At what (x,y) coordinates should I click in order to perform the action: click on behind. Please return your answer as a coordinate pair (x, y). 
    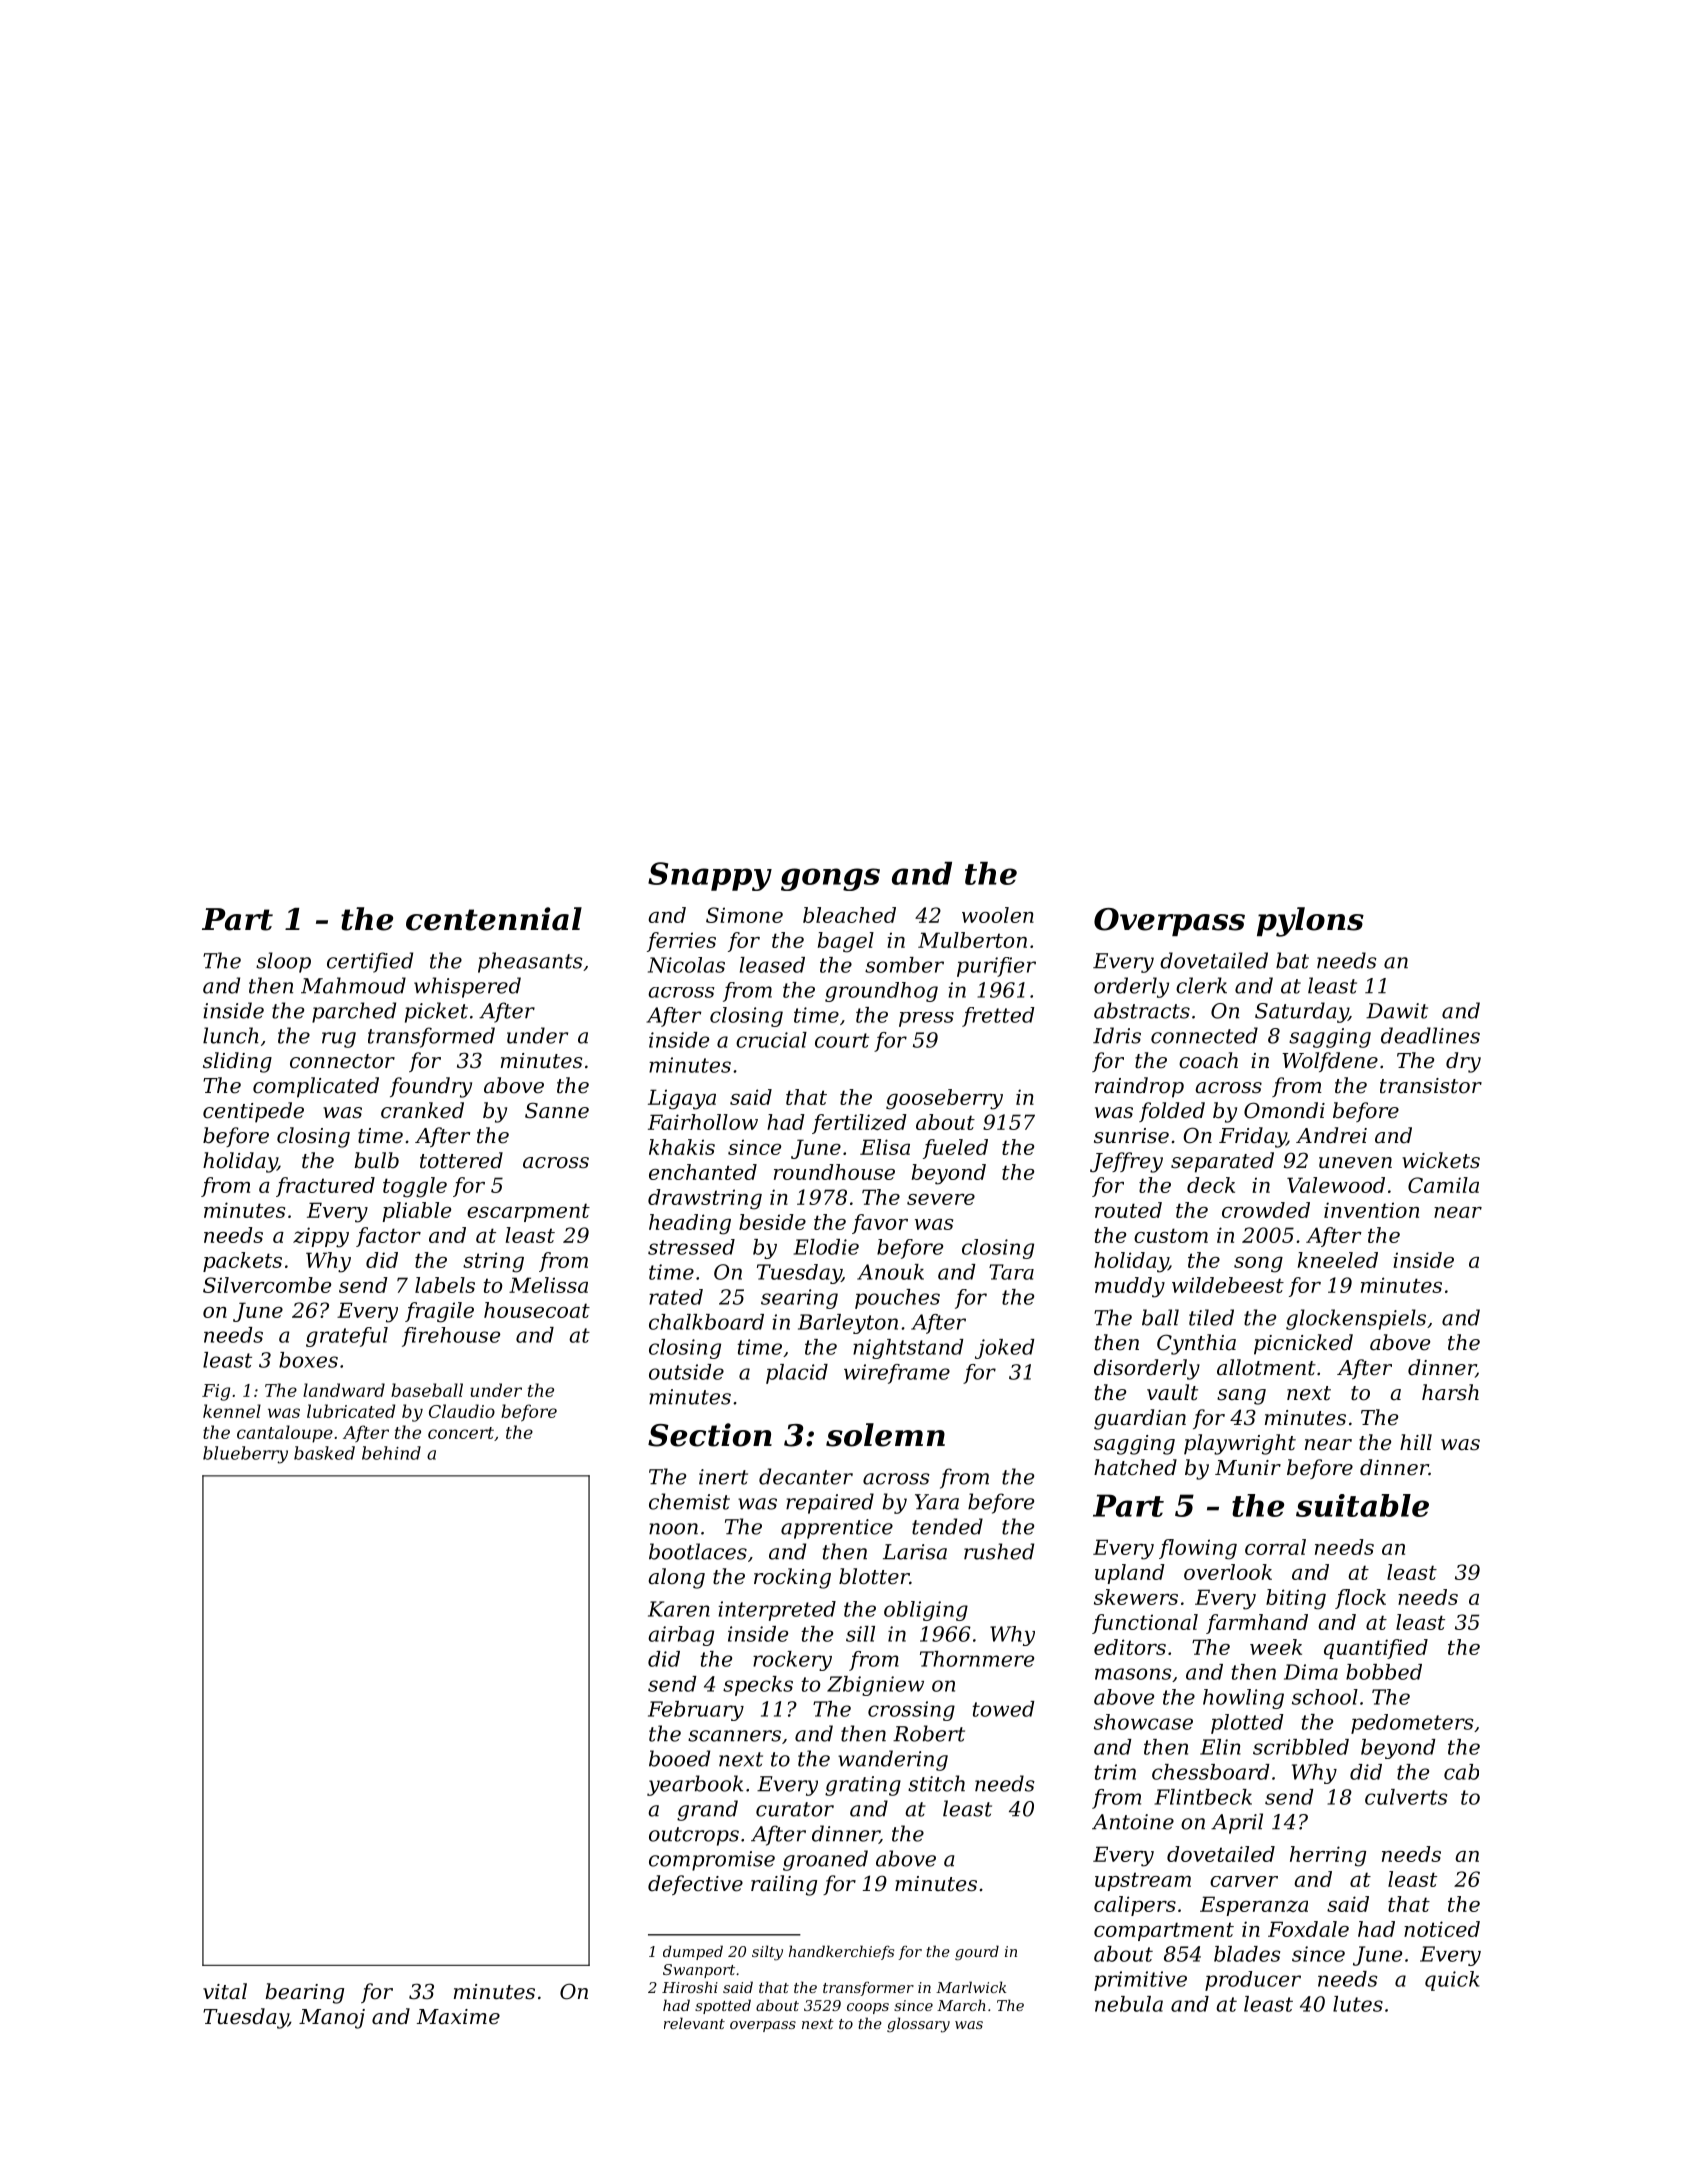
    Looking at the image, I should click on (391, 1453).
